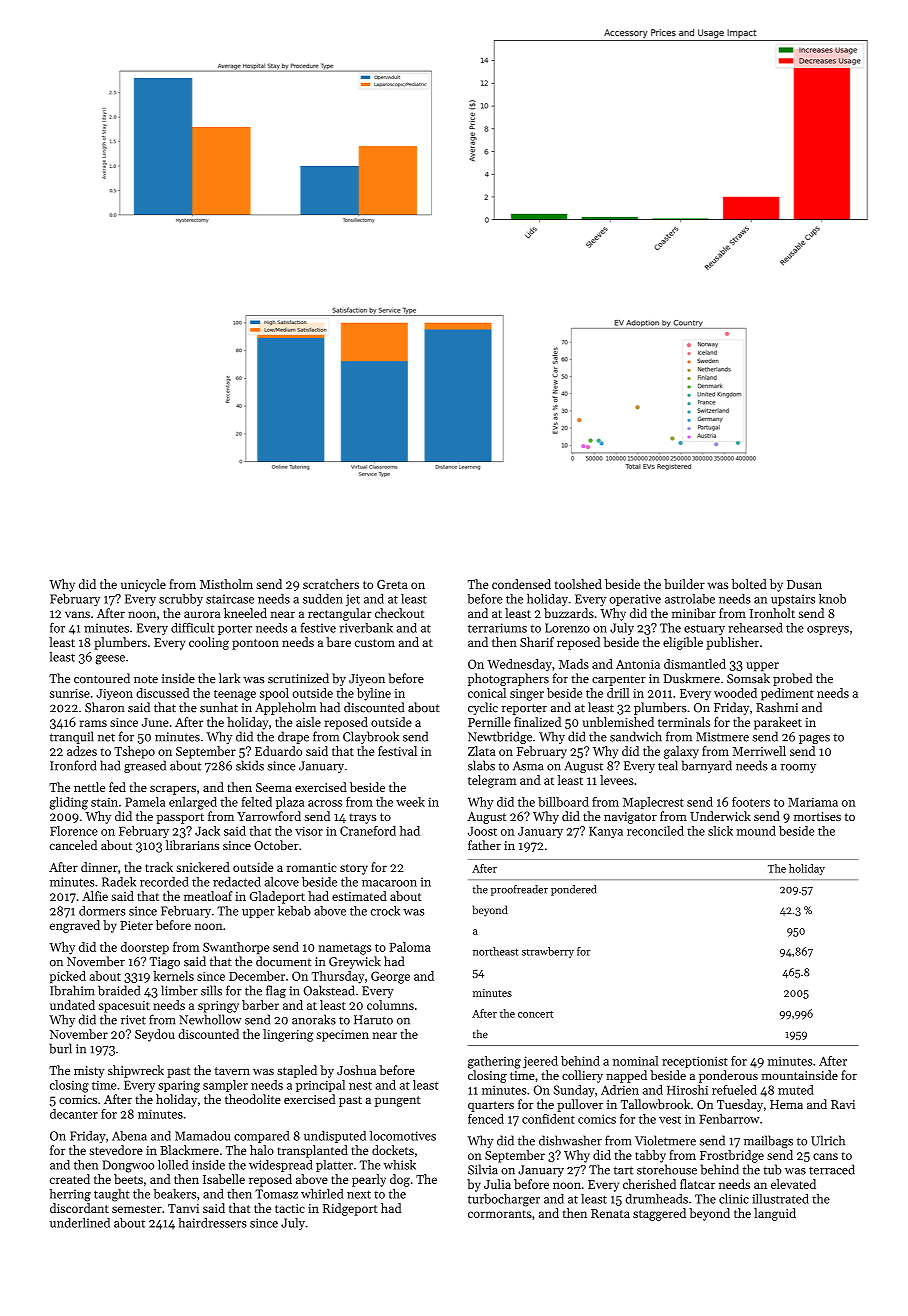 The image size is (908, 1316). What do you see at coordinates (487, 693) in the page?
I see `conical` at bounding box center [487, 693].
